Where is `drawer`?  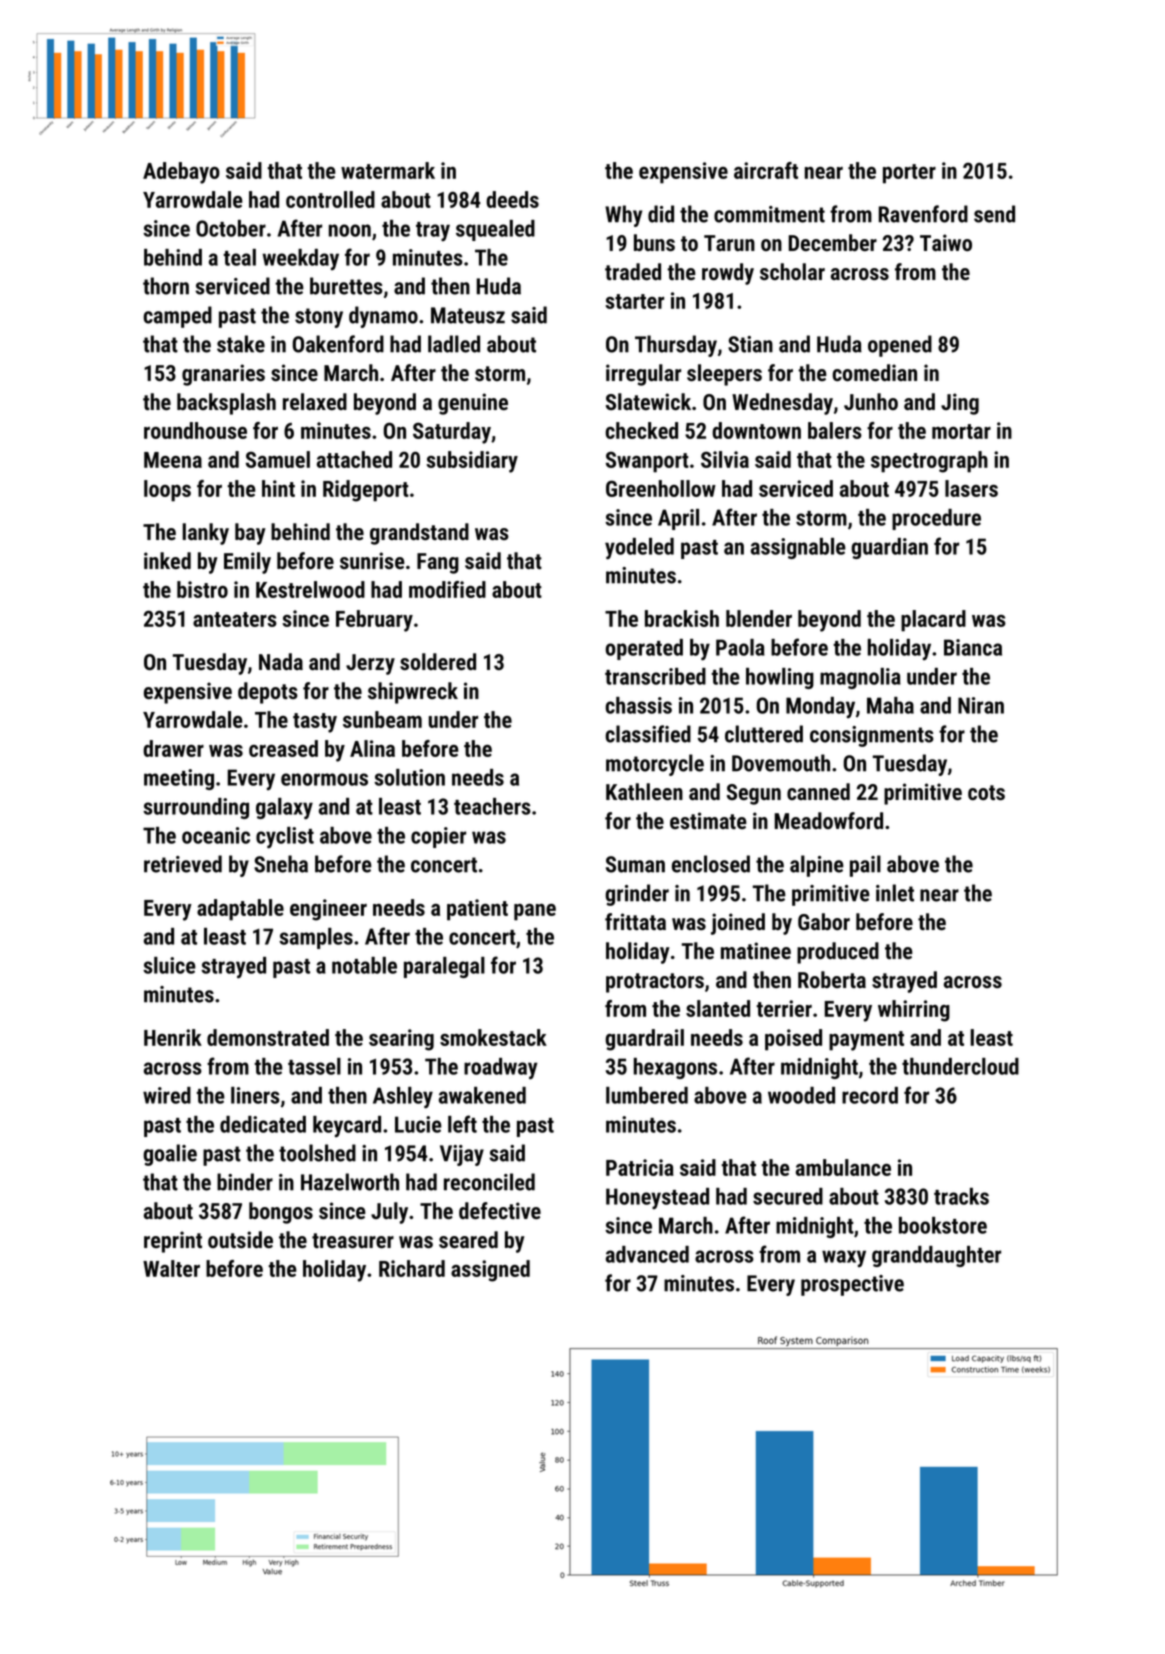
drawer is located at coordinates (173, 748).
